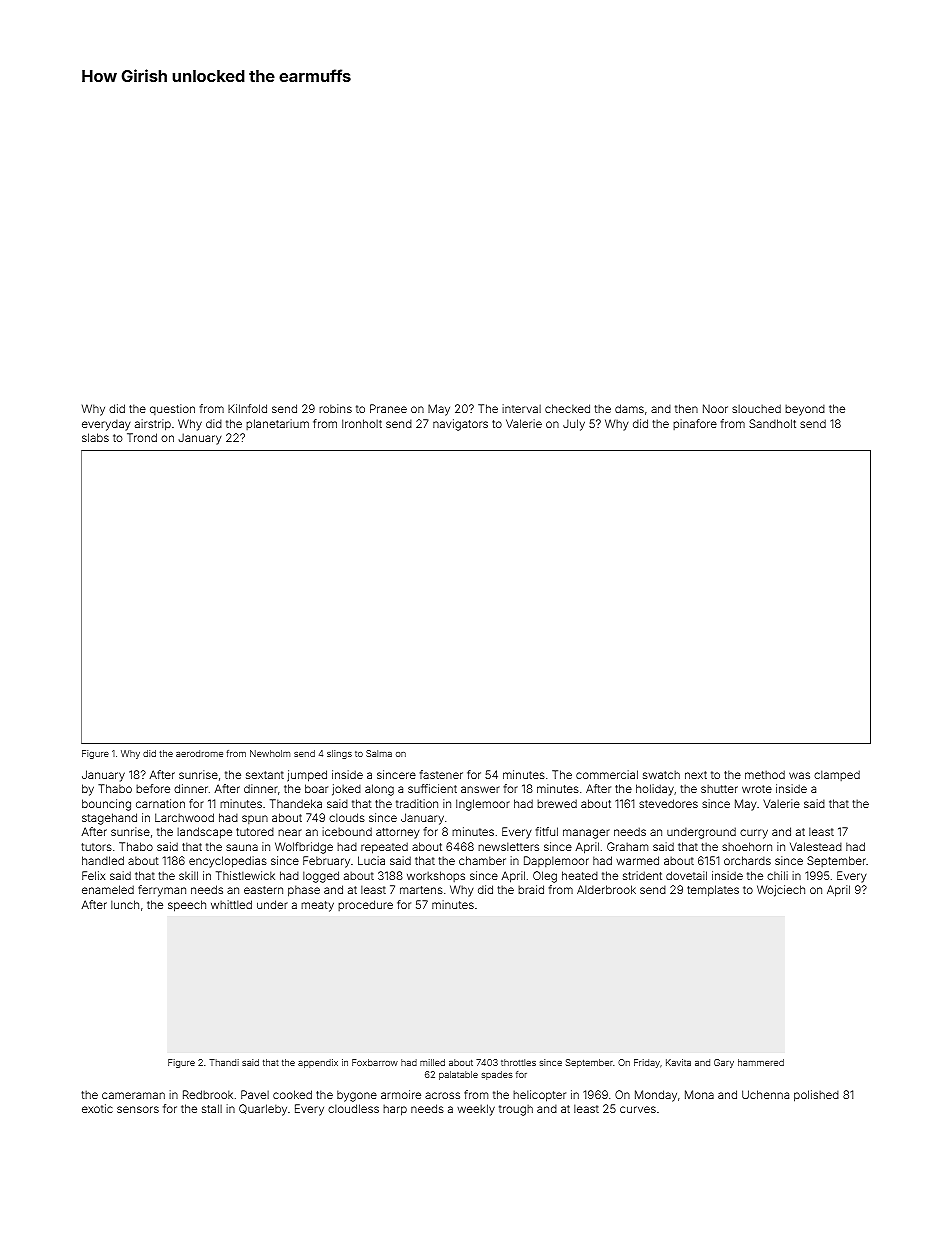 The image size is (952, 1233). I want to click on aerodrome, so click(199, 753).
